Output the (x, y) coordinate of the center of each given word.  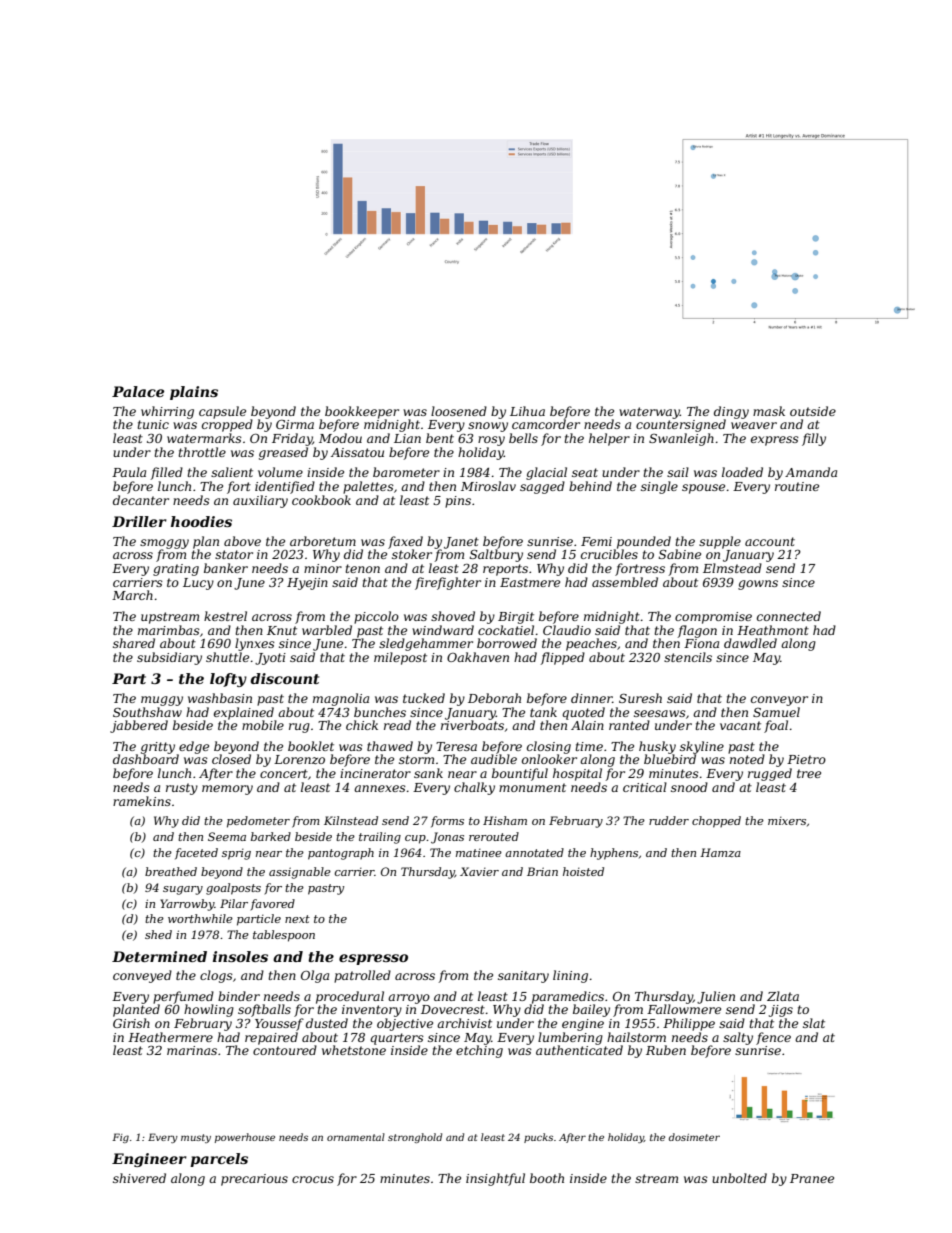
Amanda (811, 472)
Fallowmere (684, 1009)
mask (769, 411)
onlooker (549, 759)
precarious (254, 1180)
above (242, 541)
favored (272, 905)
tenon (363, 568)
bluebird (670, 759)
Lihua (527, 411)
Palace (138, 391)
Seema (227, 836)
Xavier (479, 871)
